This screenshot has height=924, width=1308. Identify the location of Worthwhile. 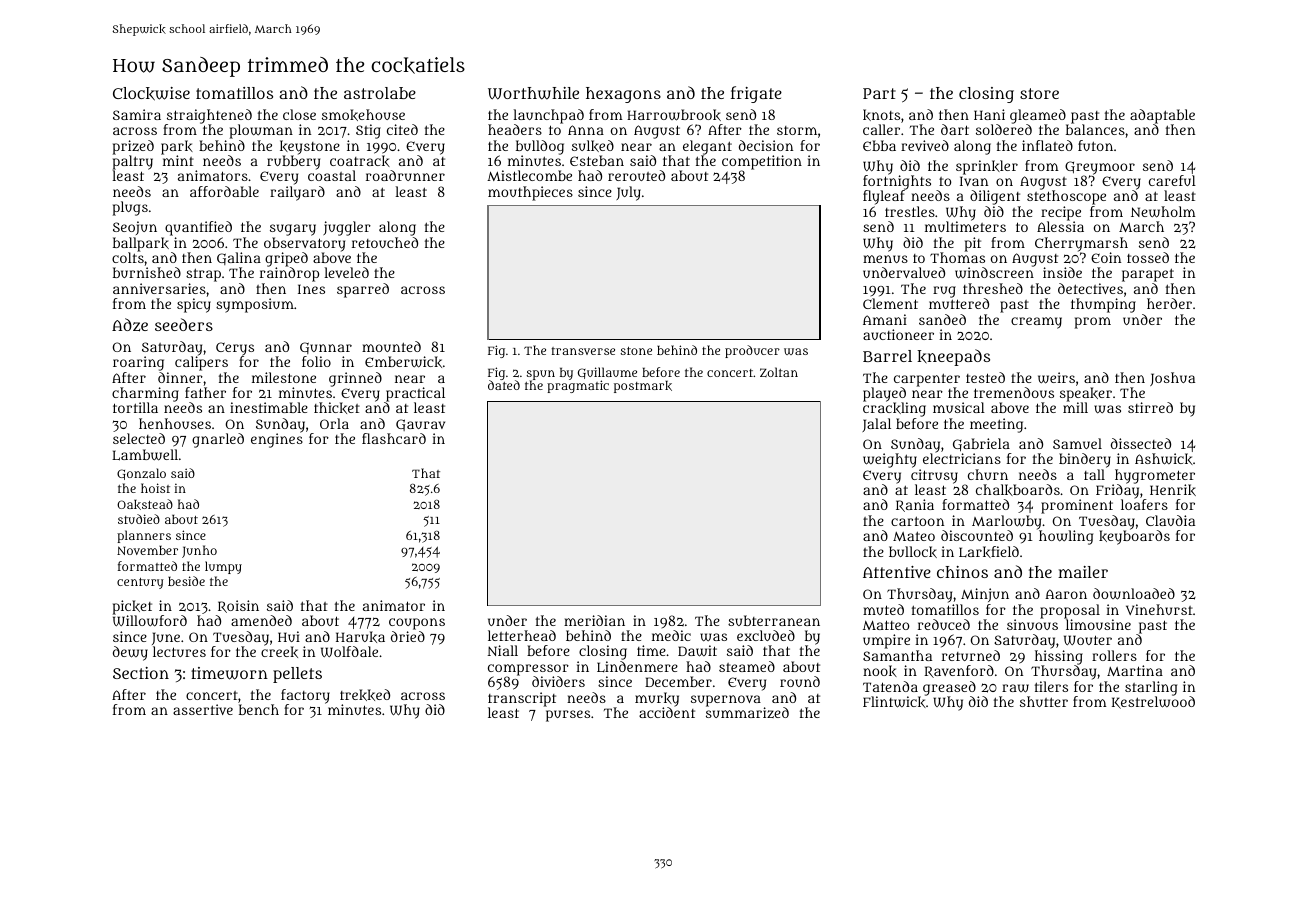
(533, 93).
